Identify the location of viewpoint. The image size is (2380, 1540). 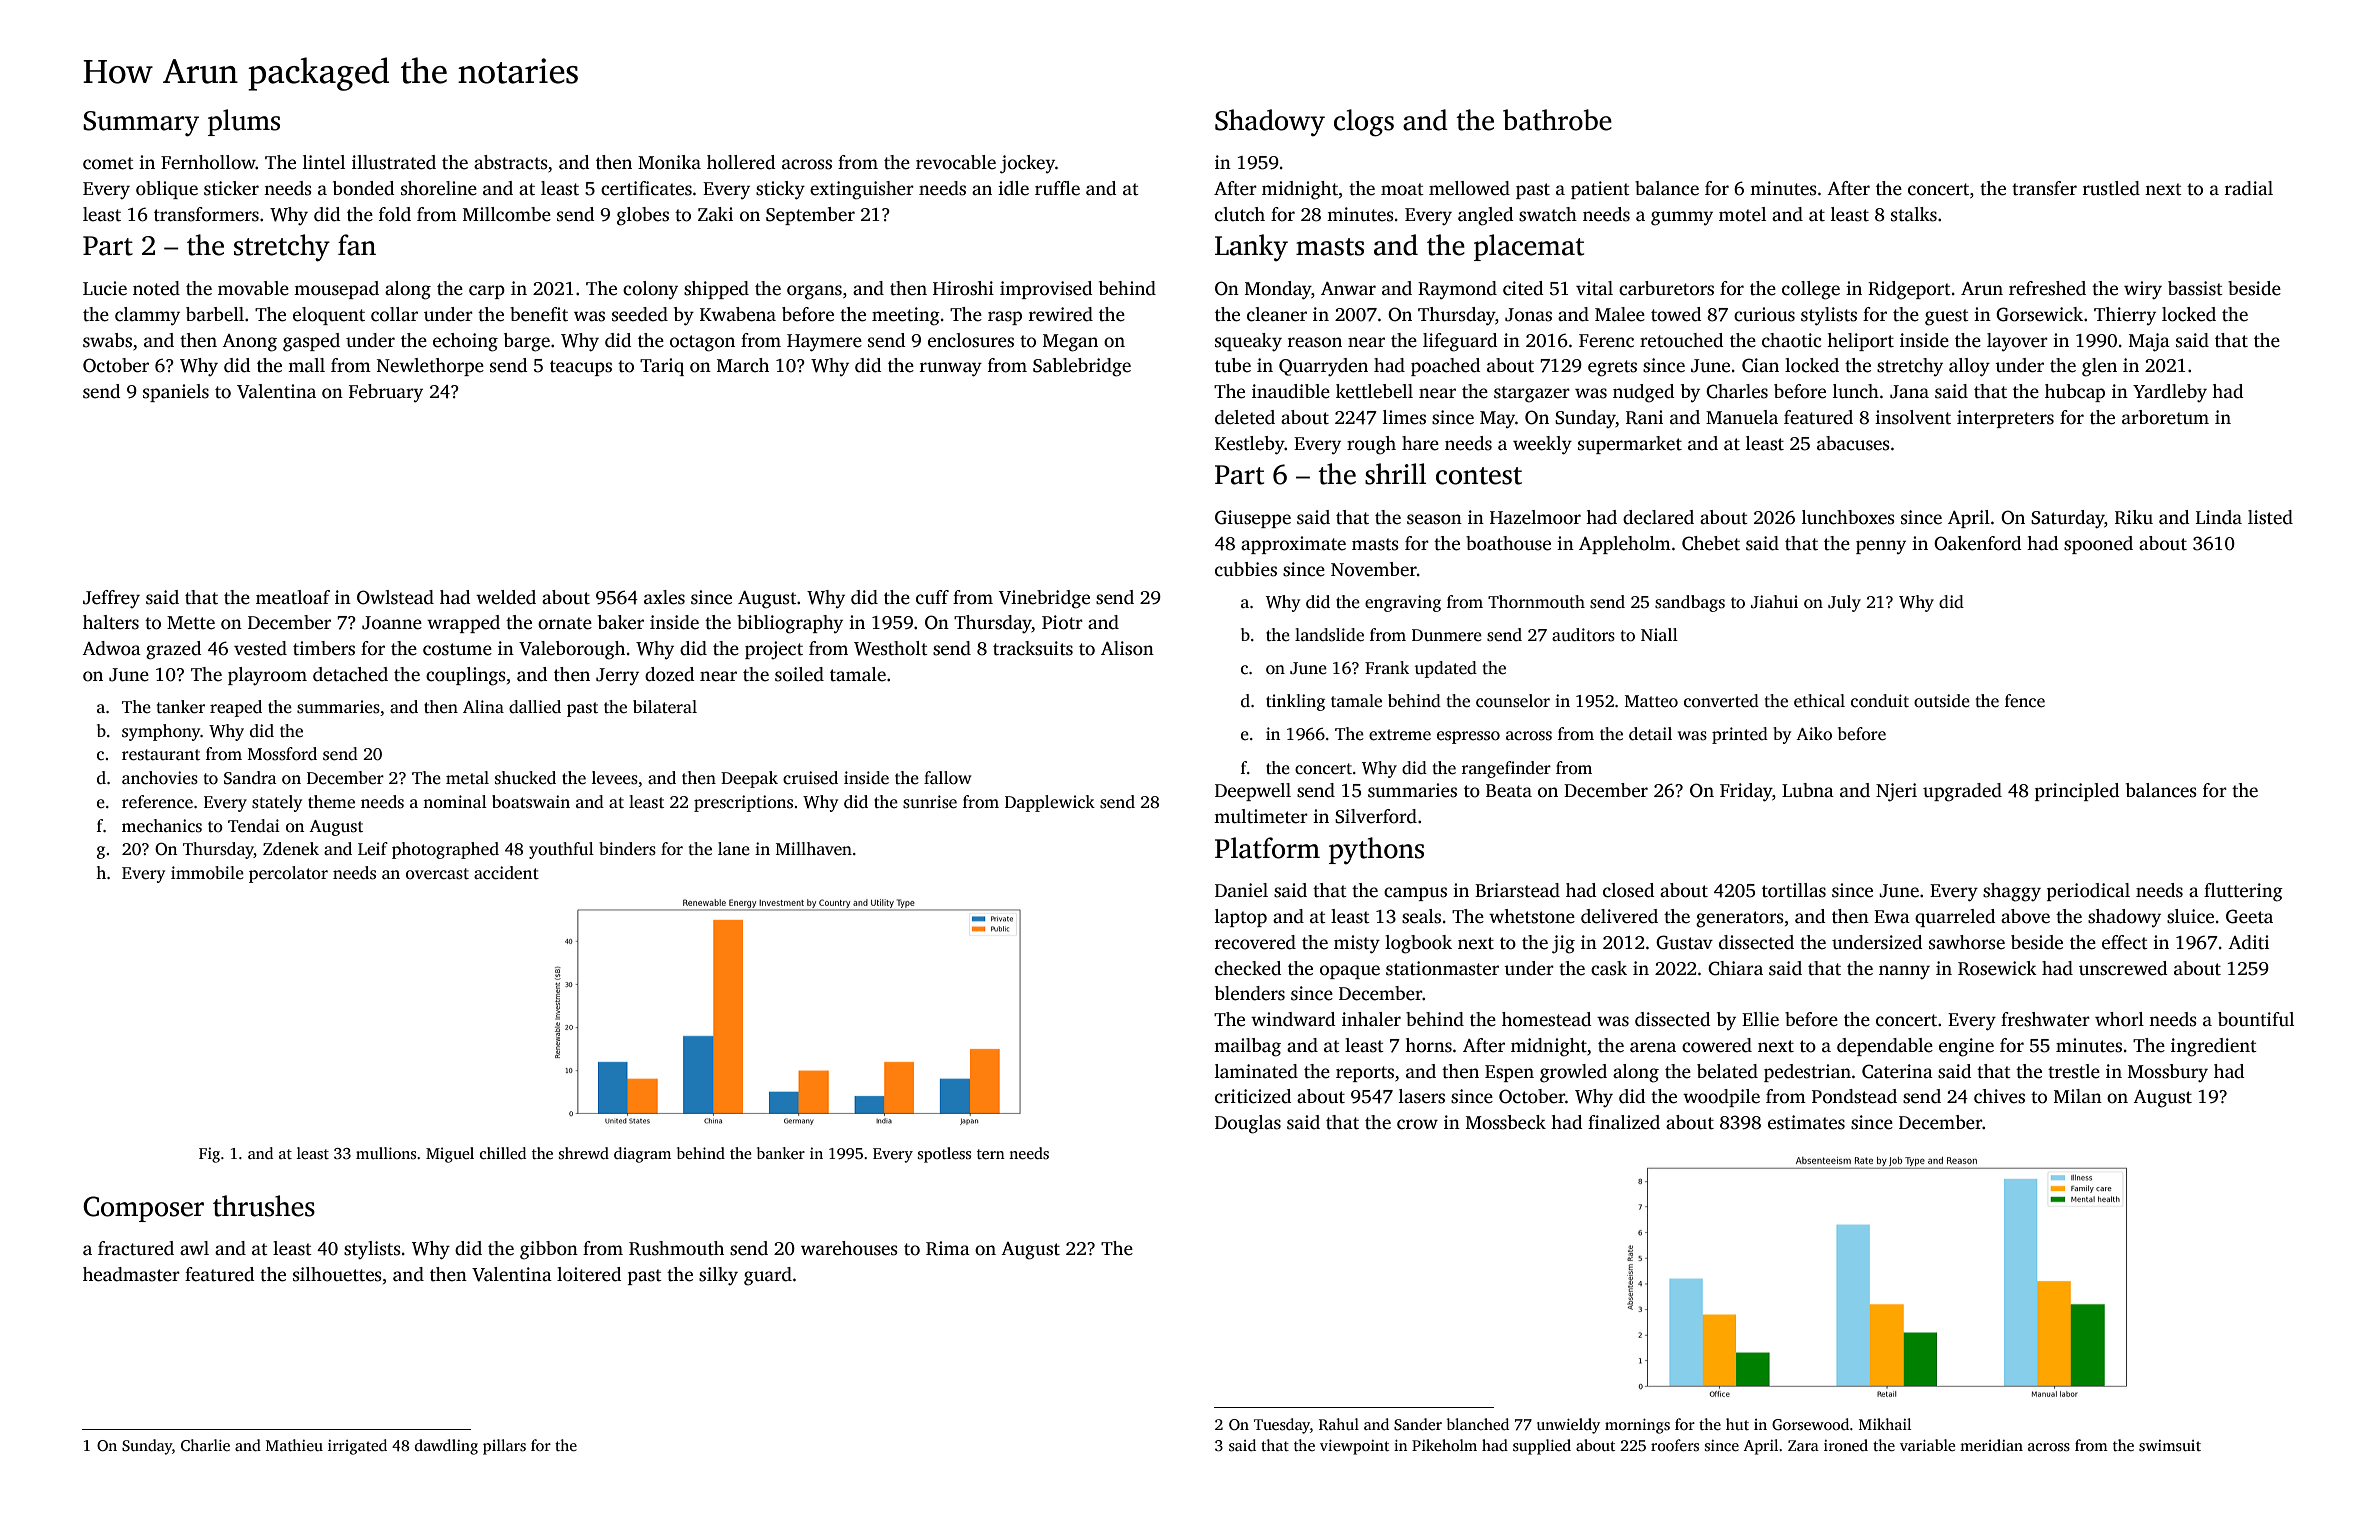
(1354, 1447).
